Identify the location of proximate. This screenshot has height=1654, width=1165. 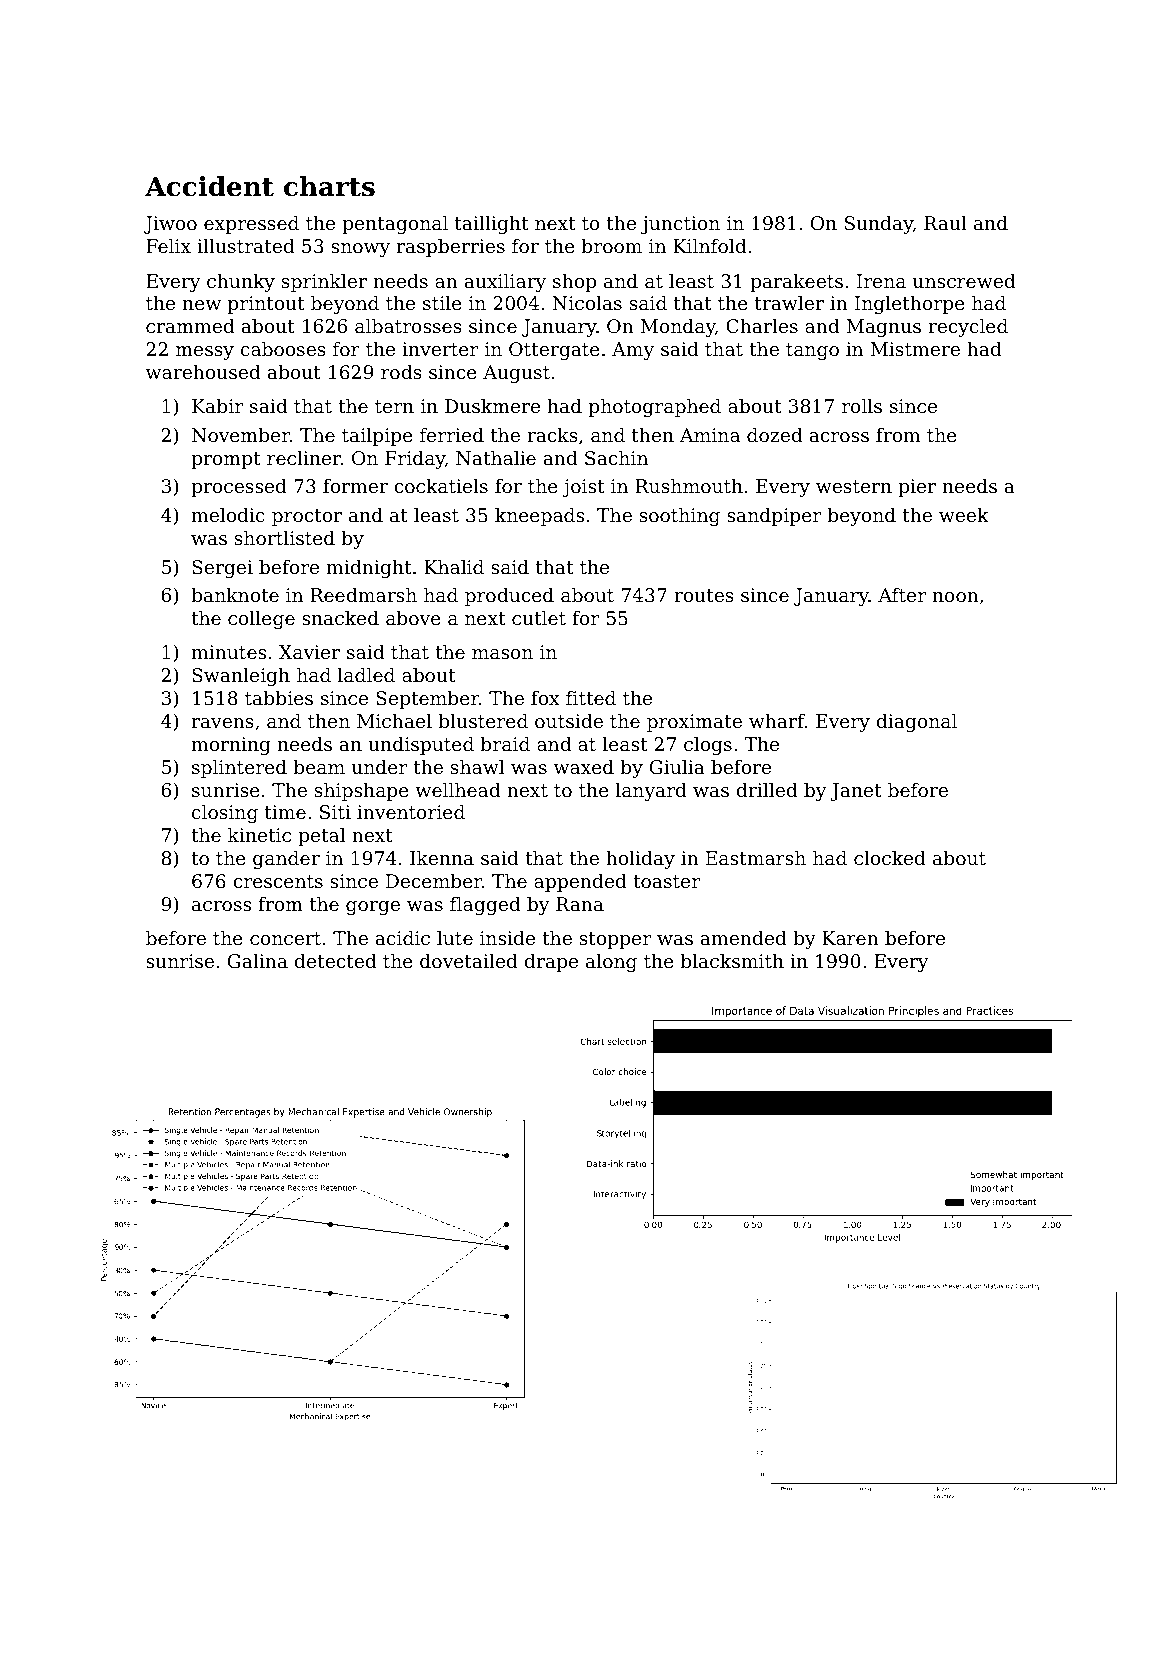
(694, 723).
